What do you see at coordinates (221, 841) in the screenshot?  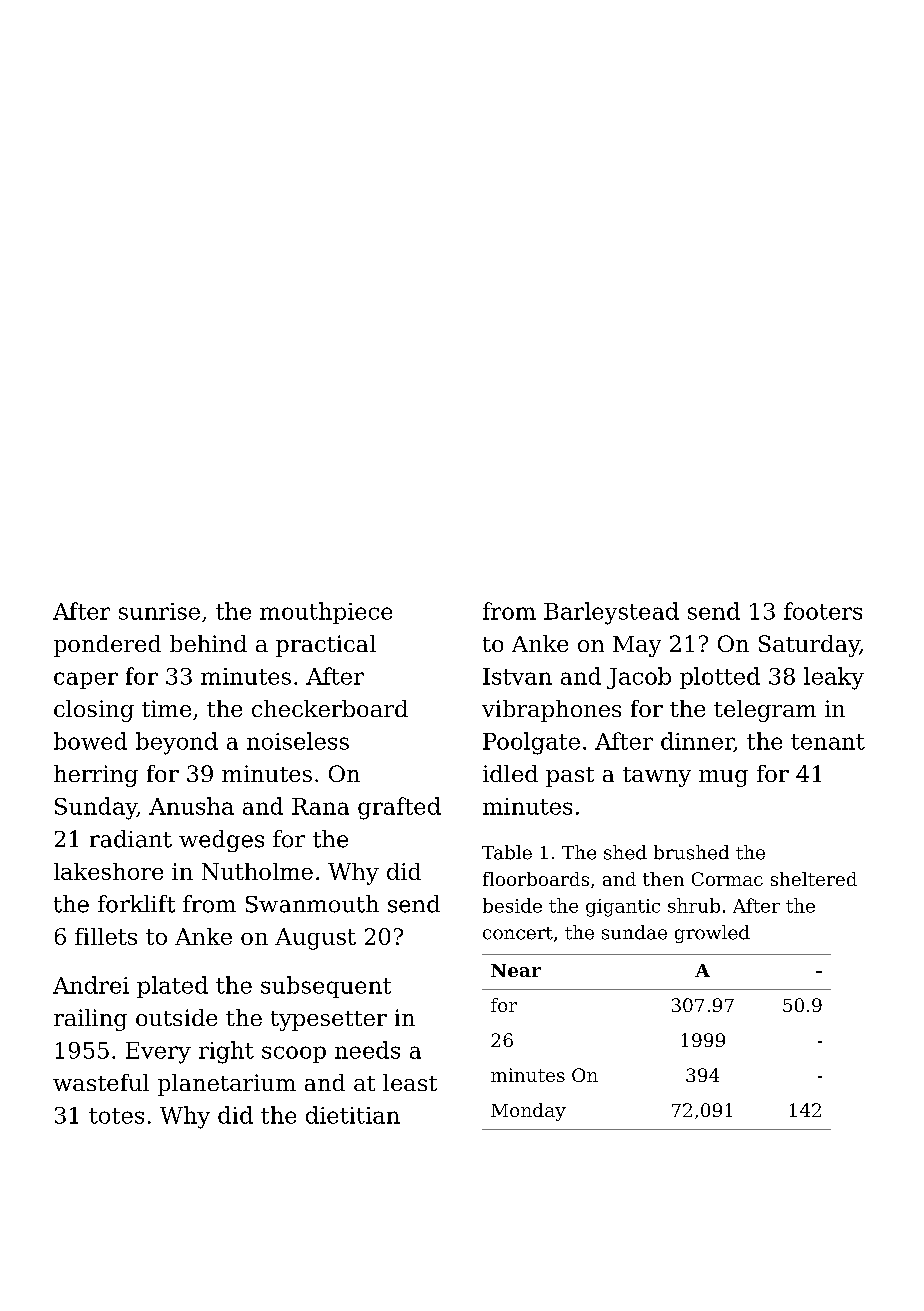 I see `wedges` at bounding box center [221, 841].
